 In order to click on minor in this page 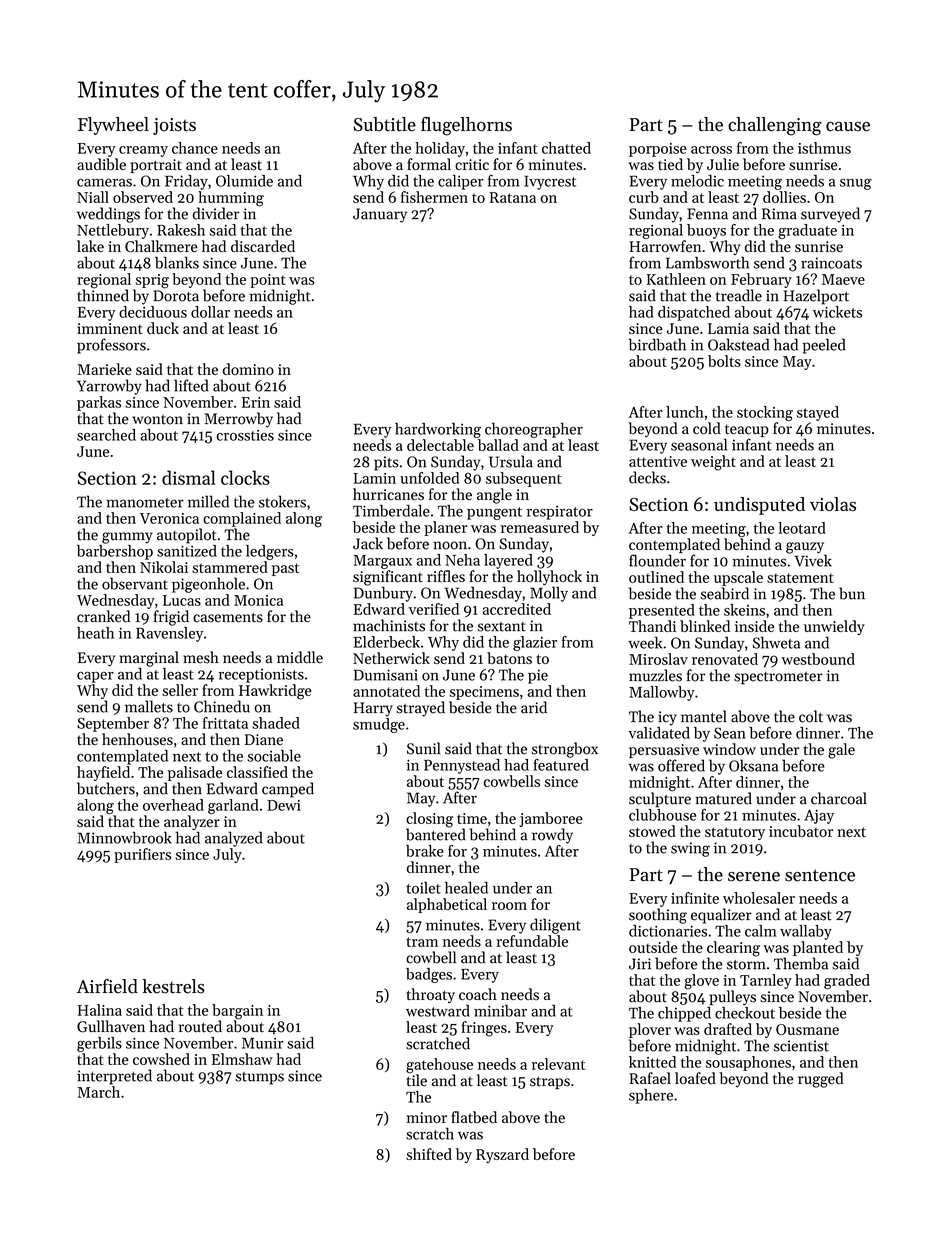, I will do `click(427, 1117)`.
